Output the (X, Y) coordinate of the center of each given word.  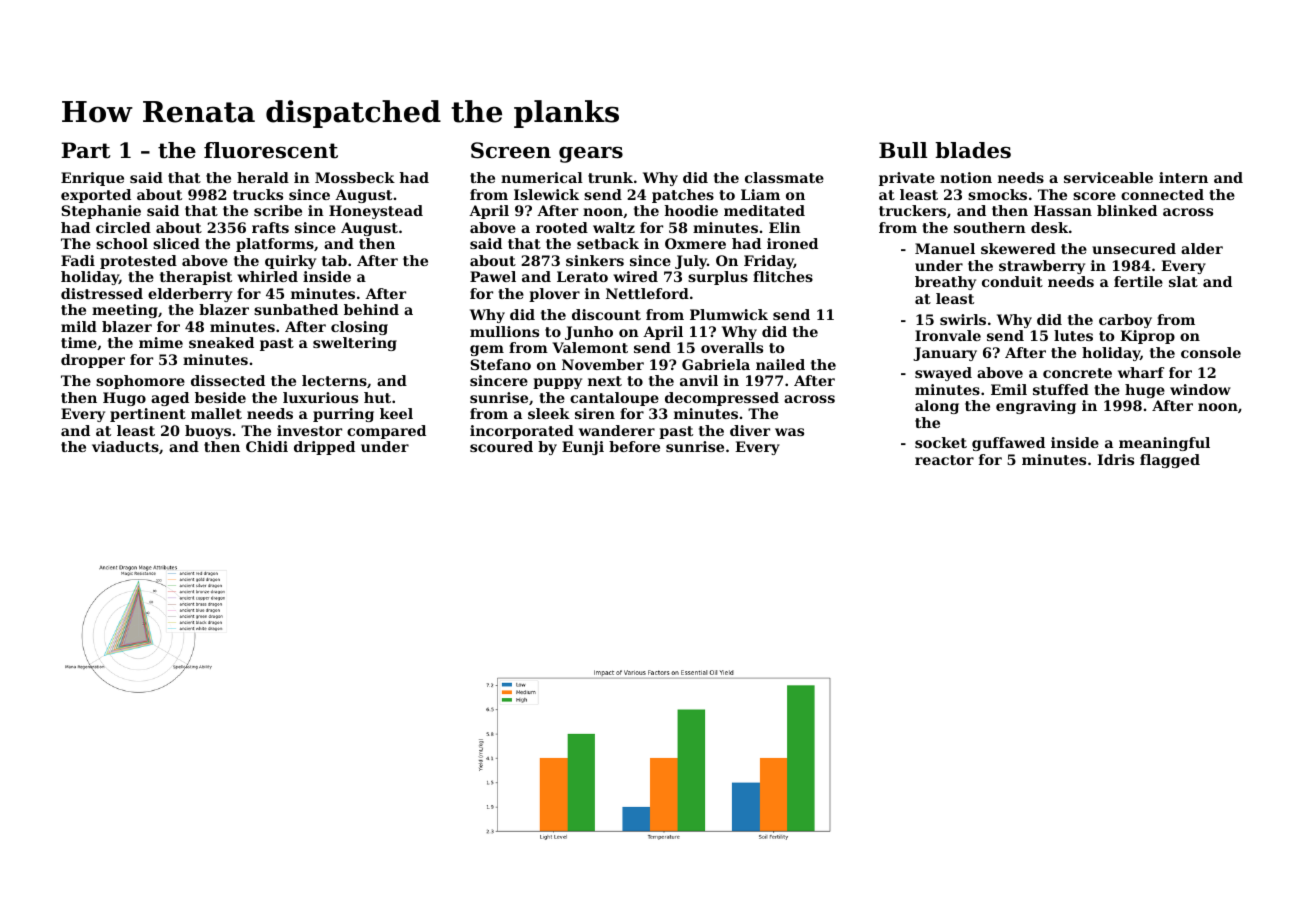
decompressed (722, 399)
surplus (718, 278)
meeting (125, 311)
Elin (785, 227)
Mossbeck (355, 177)
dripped (324, 448)
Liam (760, 194)
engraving (1036, 407)
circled (123, 227)
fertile (1138, 281)
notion (966, 177)
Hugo (124, 399)
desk (1049, 227)
